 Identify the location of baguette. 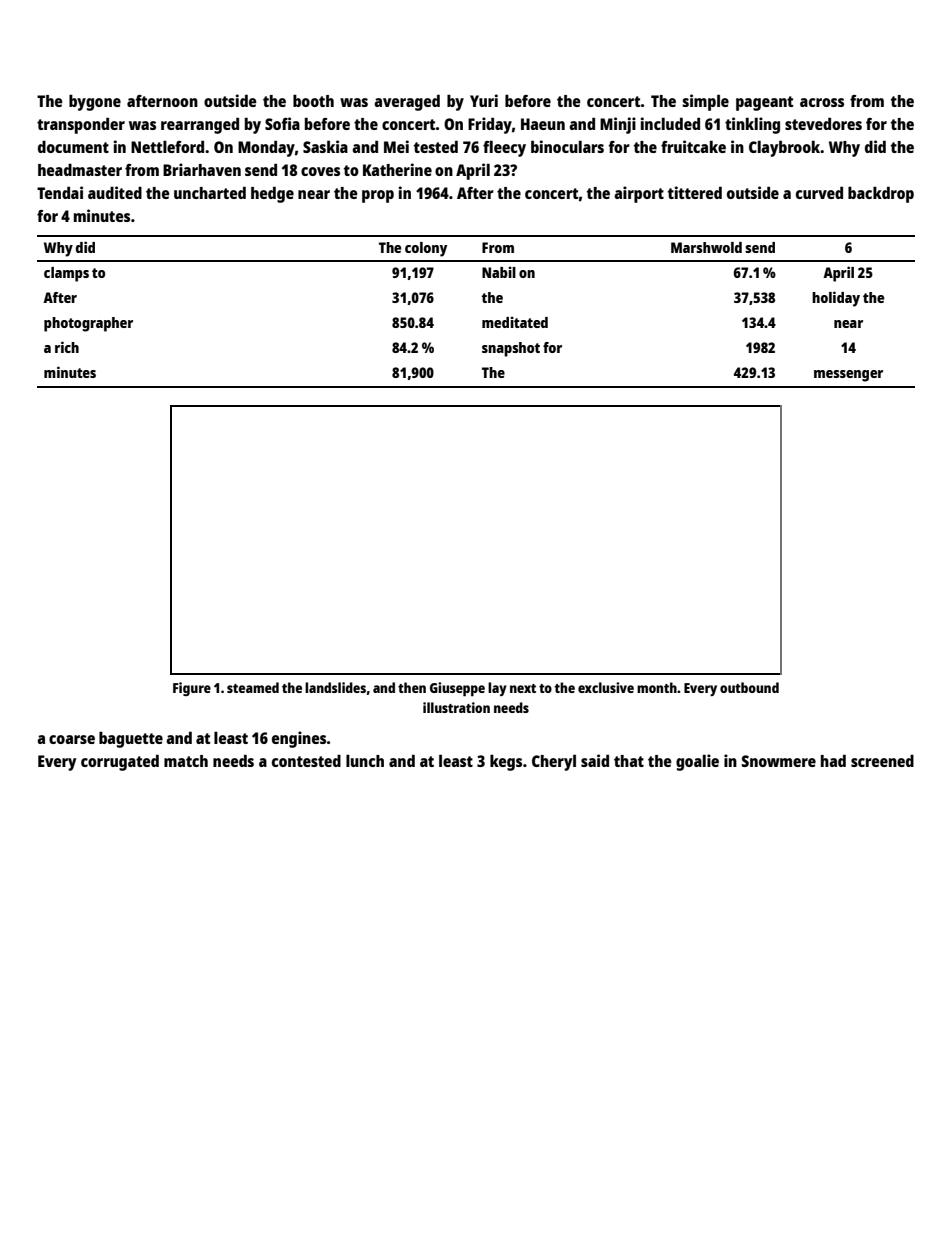
(131, 740).
